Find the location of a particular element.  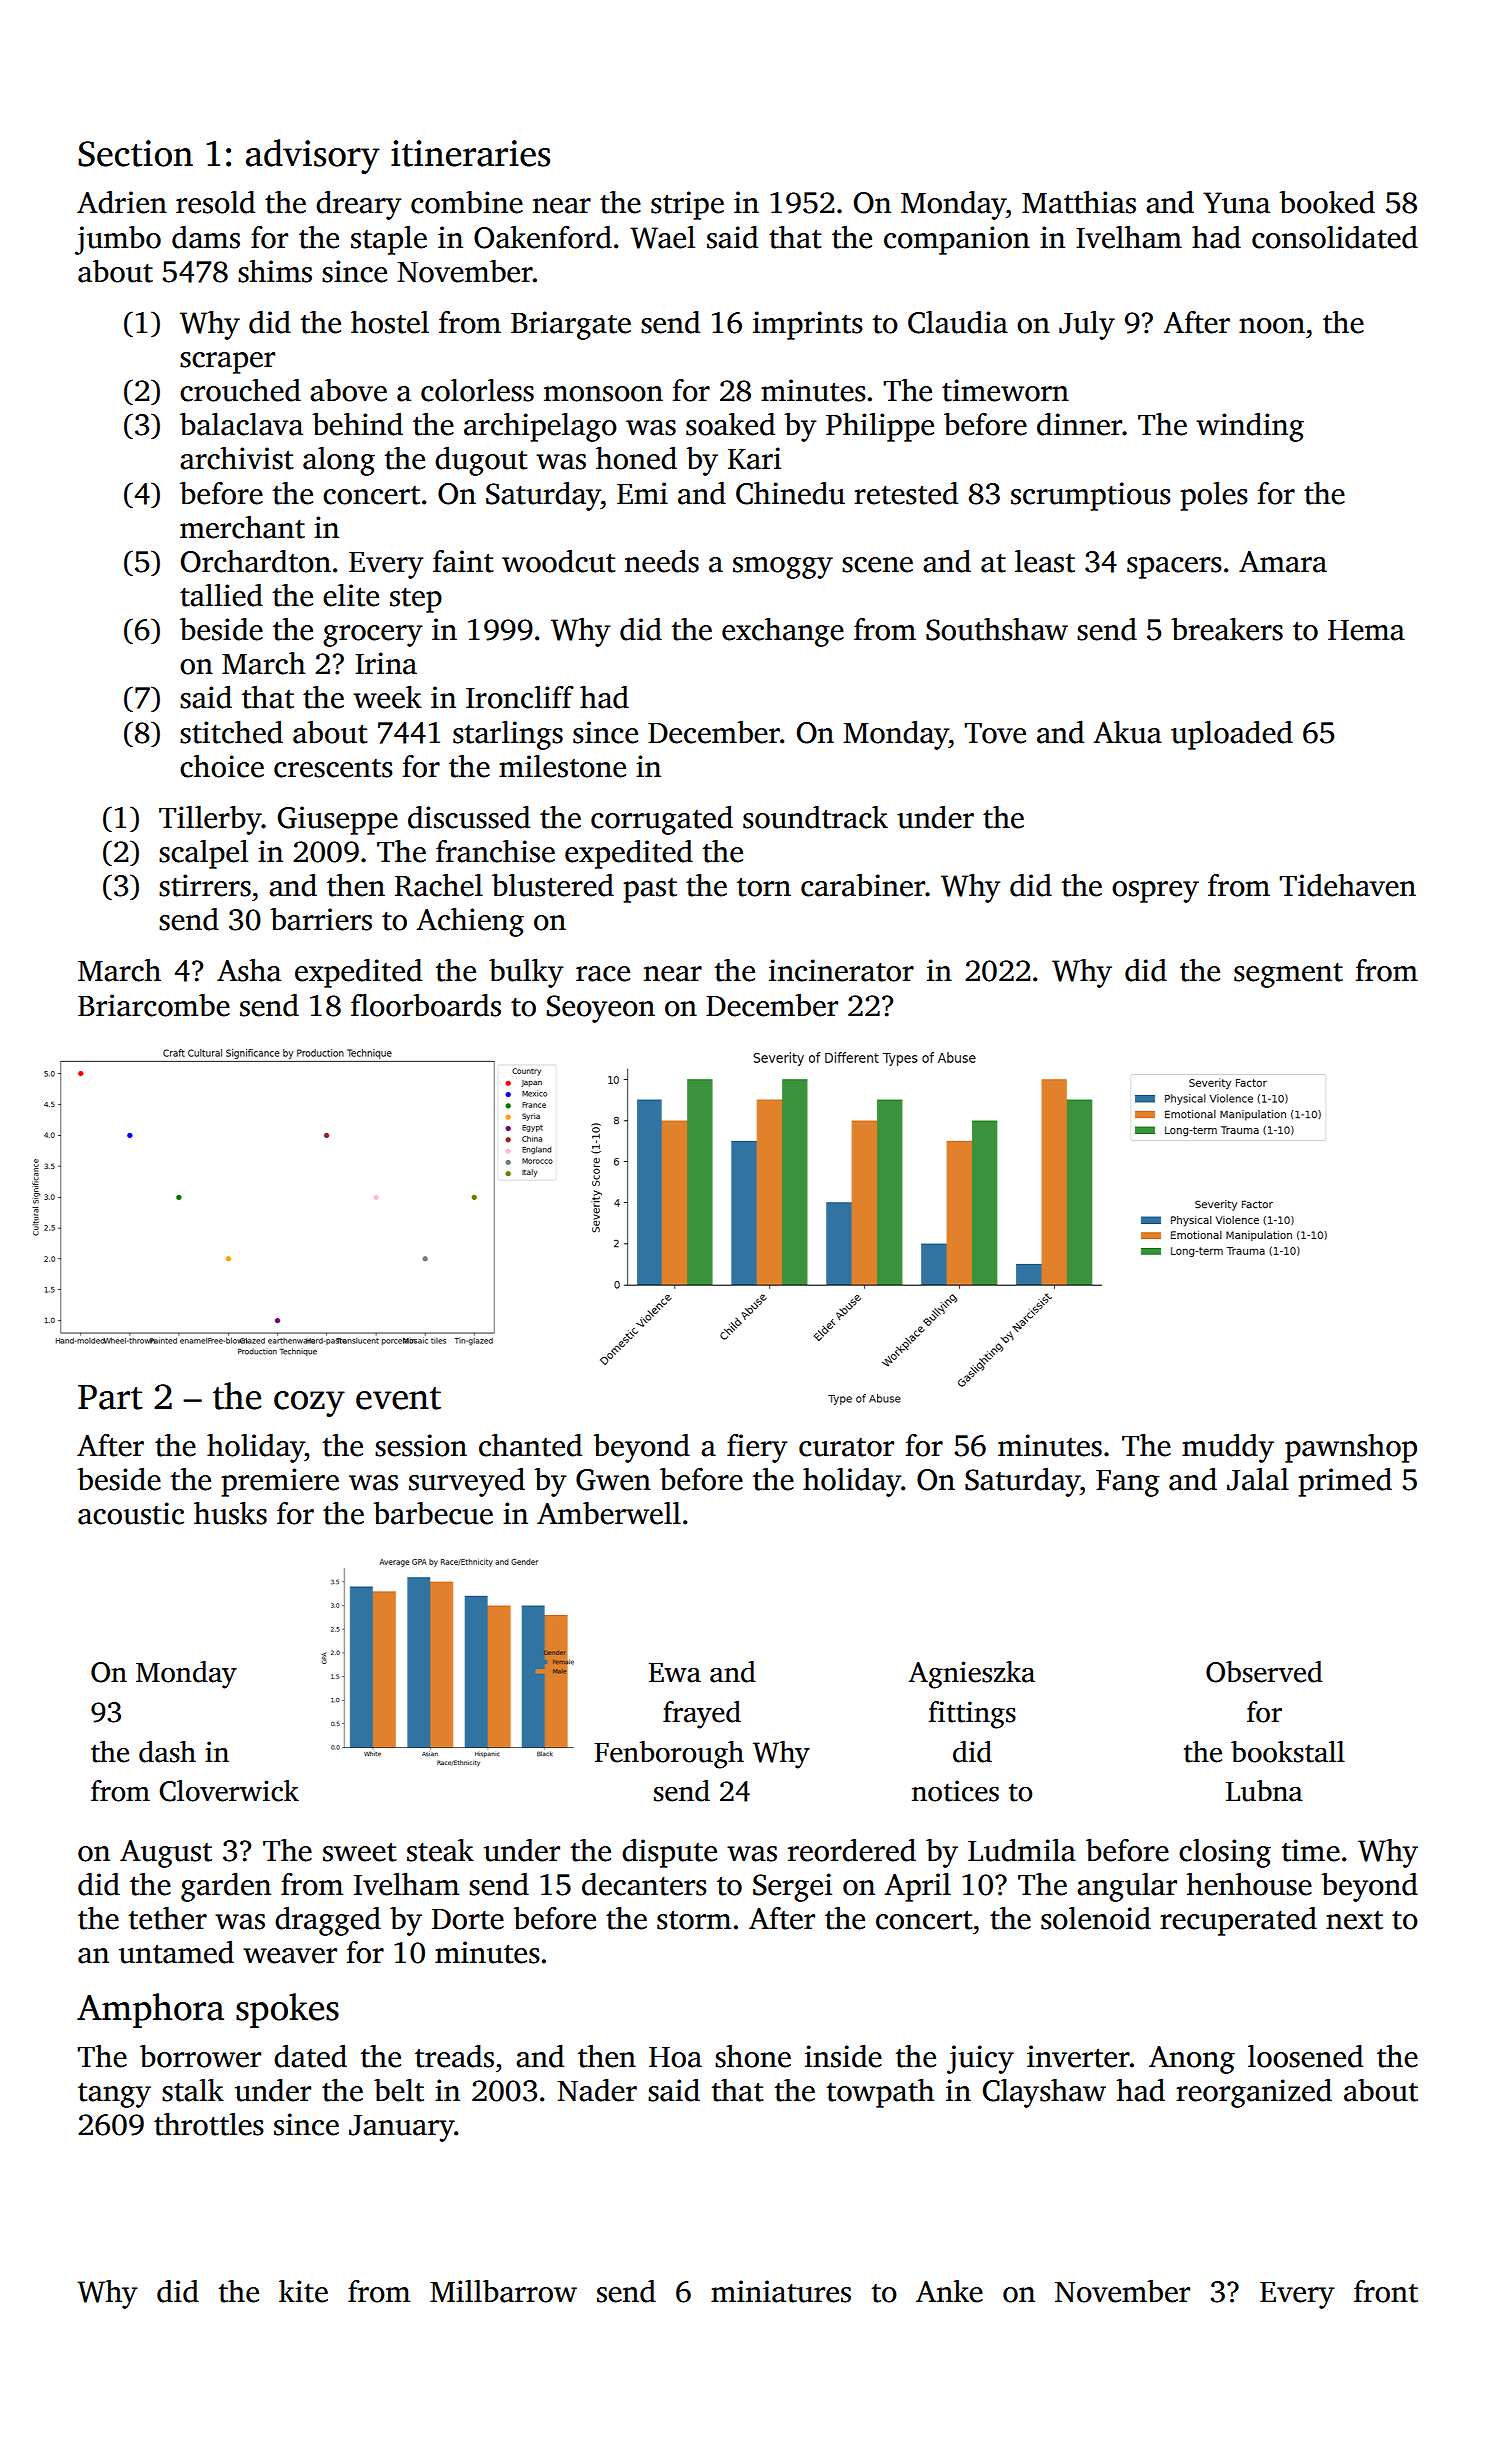

advisory is located at coordinates (313, 156).
